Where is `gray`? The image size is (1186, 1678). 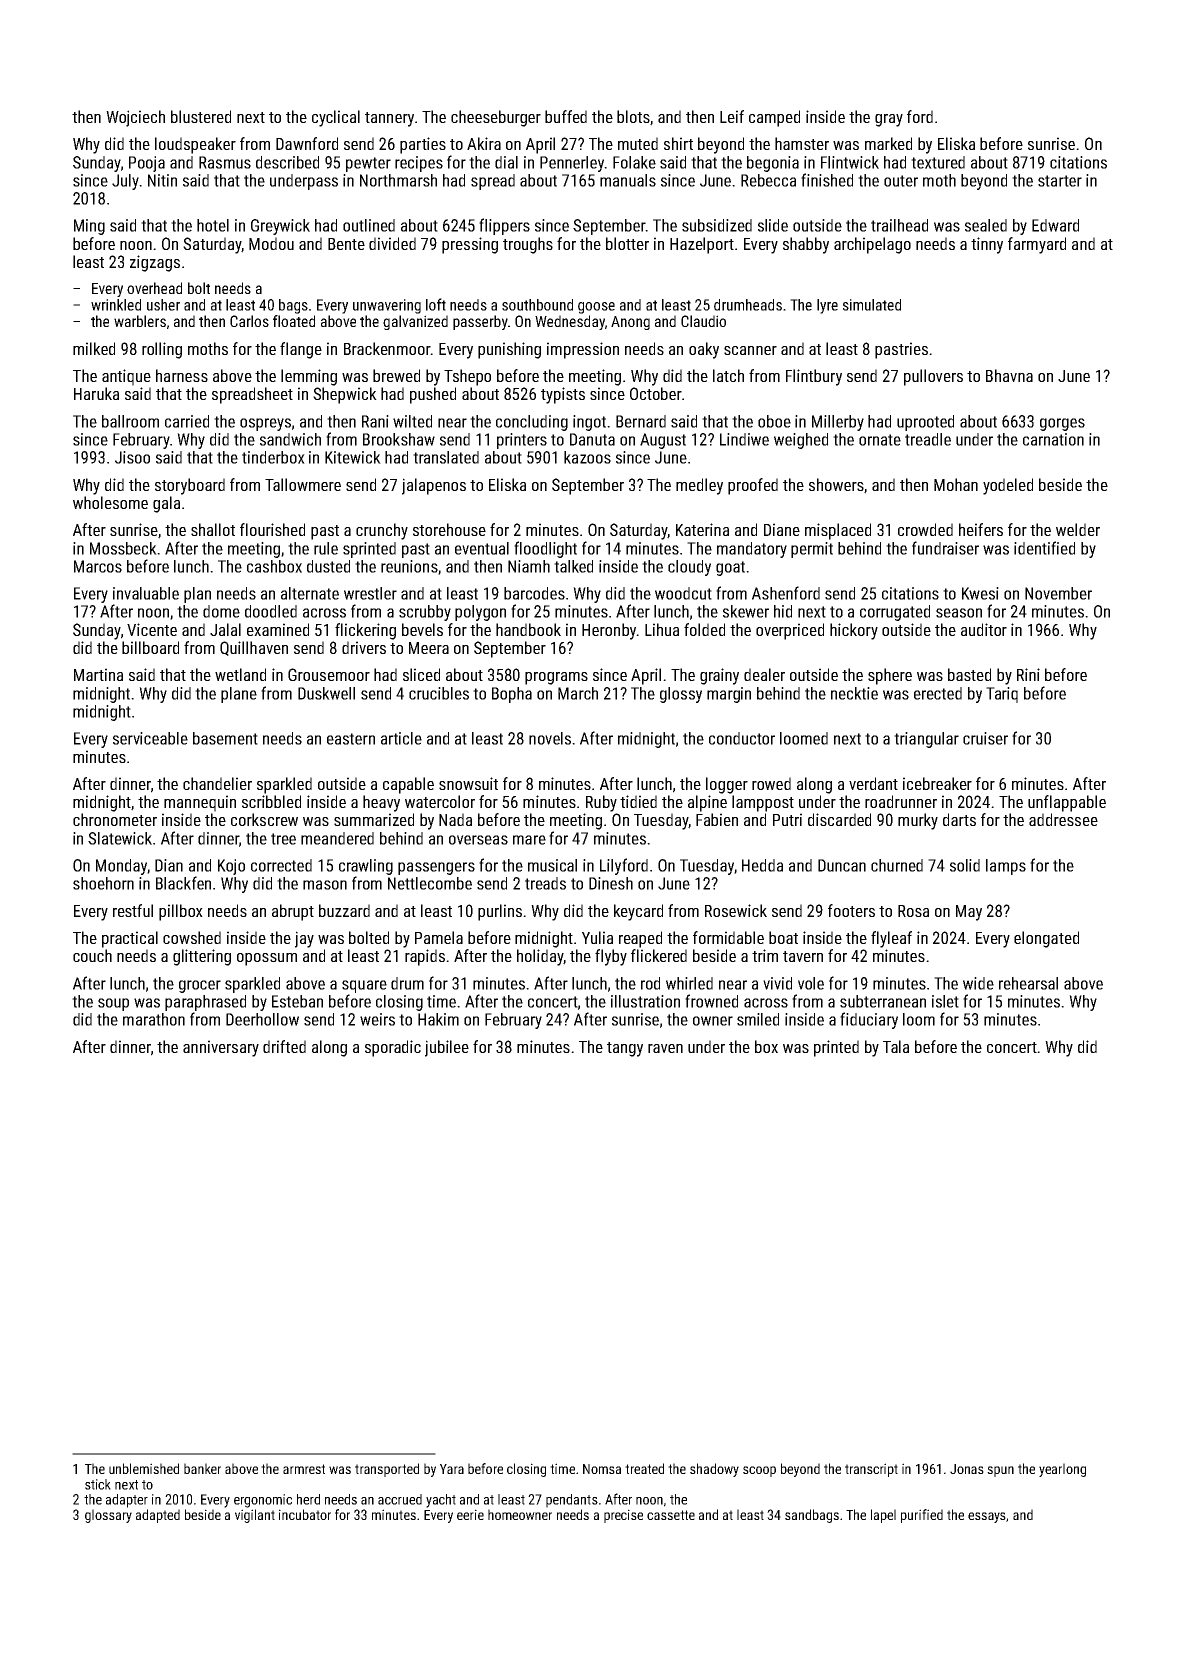
gray is located at coordinates (889, 120).
